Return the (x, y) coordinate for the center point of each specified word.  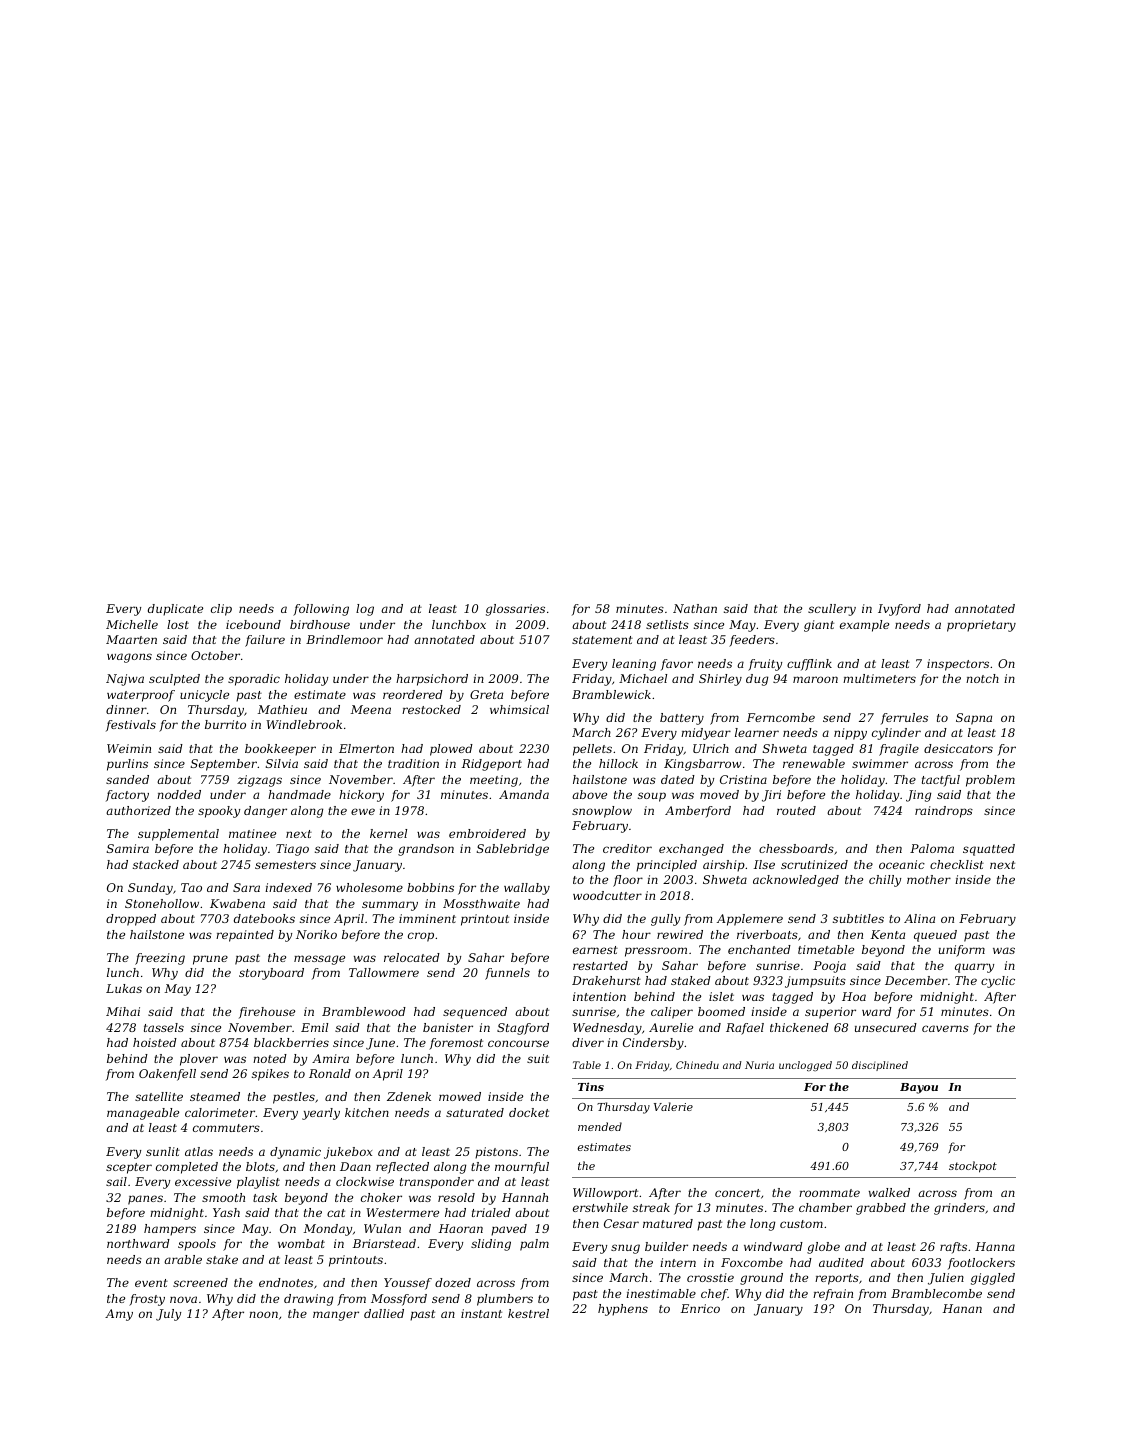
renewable (814, 763)
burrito (225, 724)
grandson (426, 850)
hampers (170, 1230)
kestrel (528, 1313)
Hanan (962, 1308)
